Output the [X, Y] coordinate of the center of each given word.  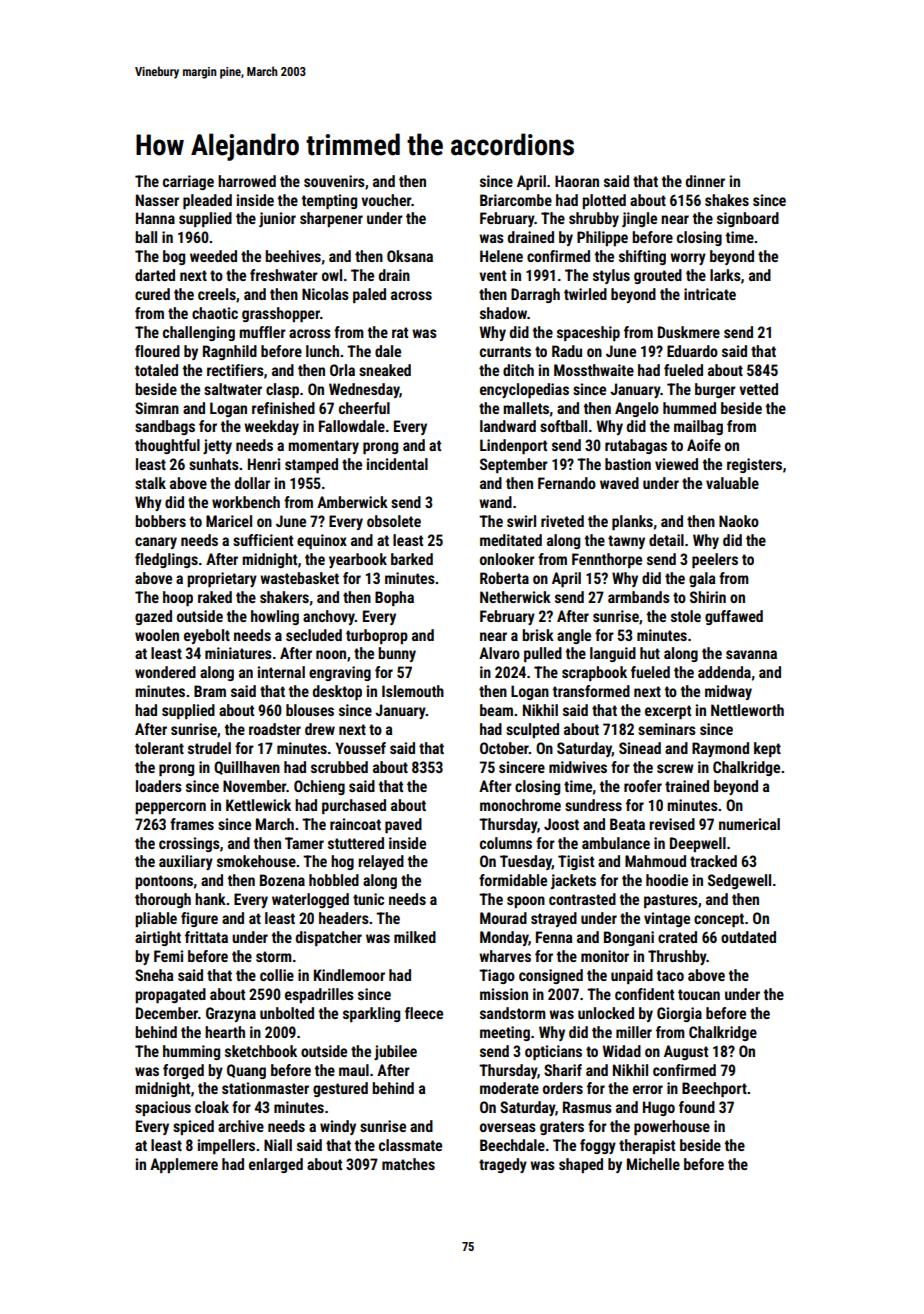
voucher [386, 200]
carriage [188, 182]
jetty [217, 446]
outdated [748, 937]
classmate [410, 1145]
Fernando [567, 483]
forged [183, 1071]
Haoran [577, 181]
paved [403, 825]
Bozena [282, 880]
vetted [758, 389]
